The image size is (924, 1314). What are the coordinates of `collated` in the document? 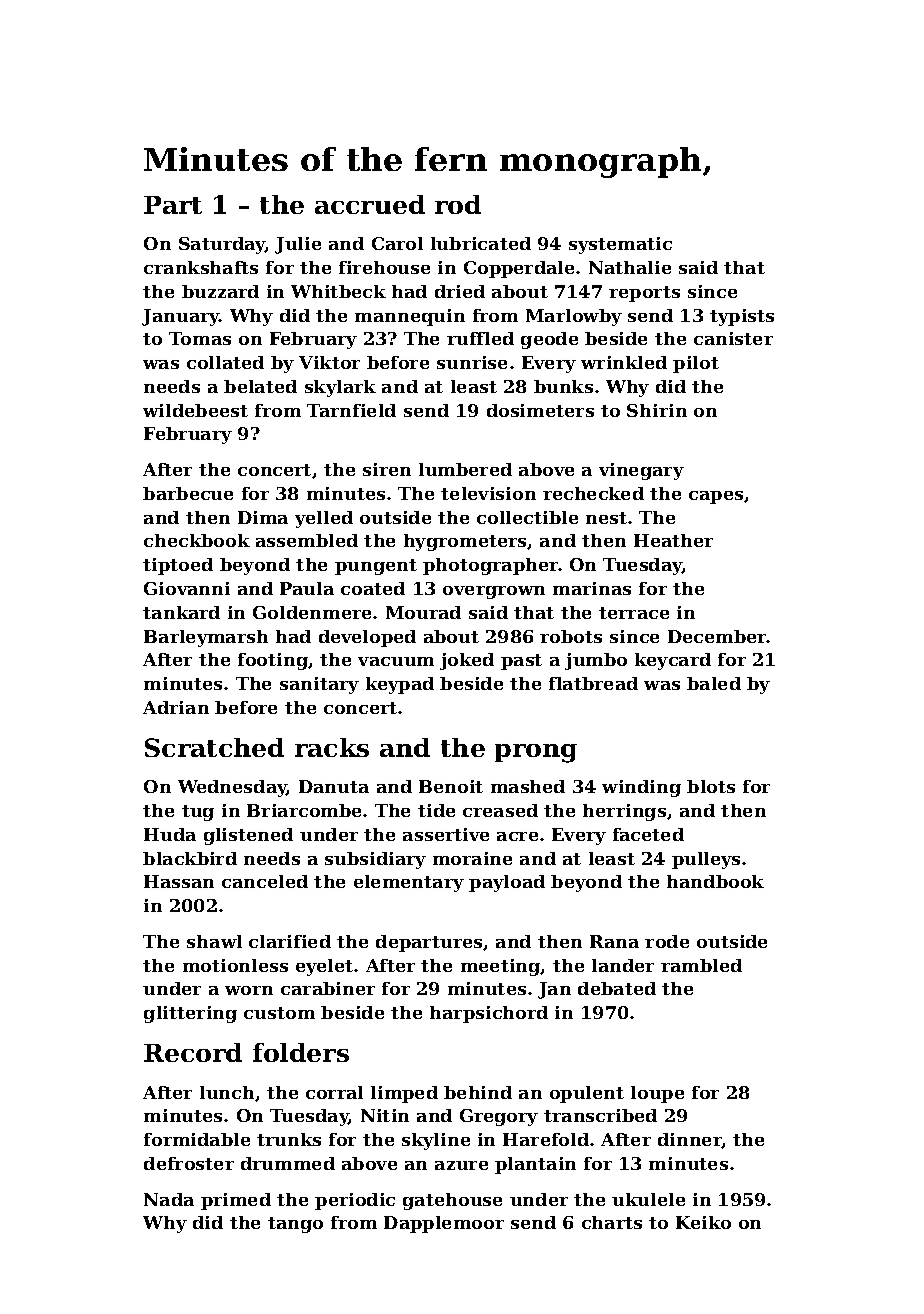 It's located at (225, 362).
